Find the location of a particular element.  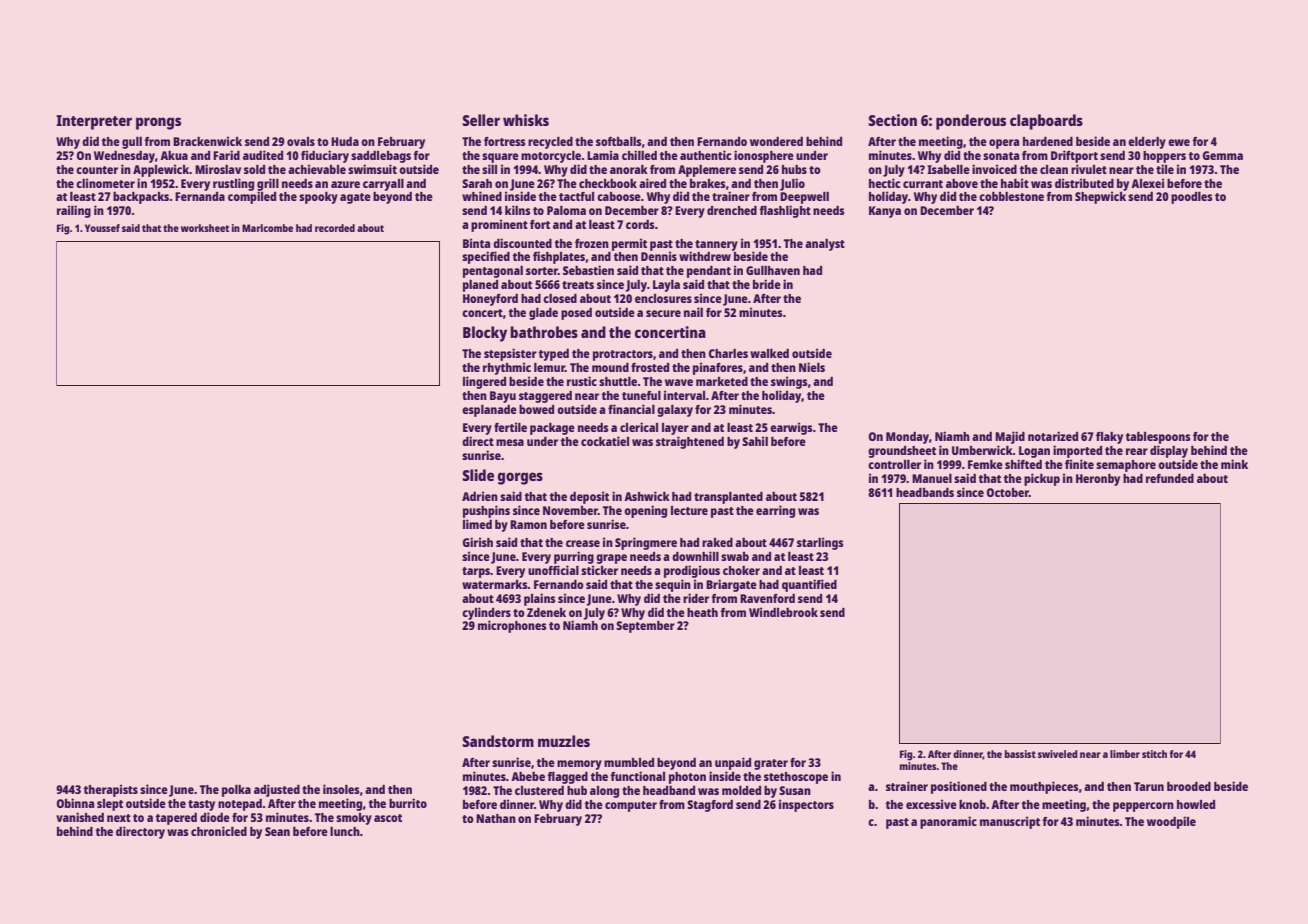

therapists is located at coordinates (110, 790).
